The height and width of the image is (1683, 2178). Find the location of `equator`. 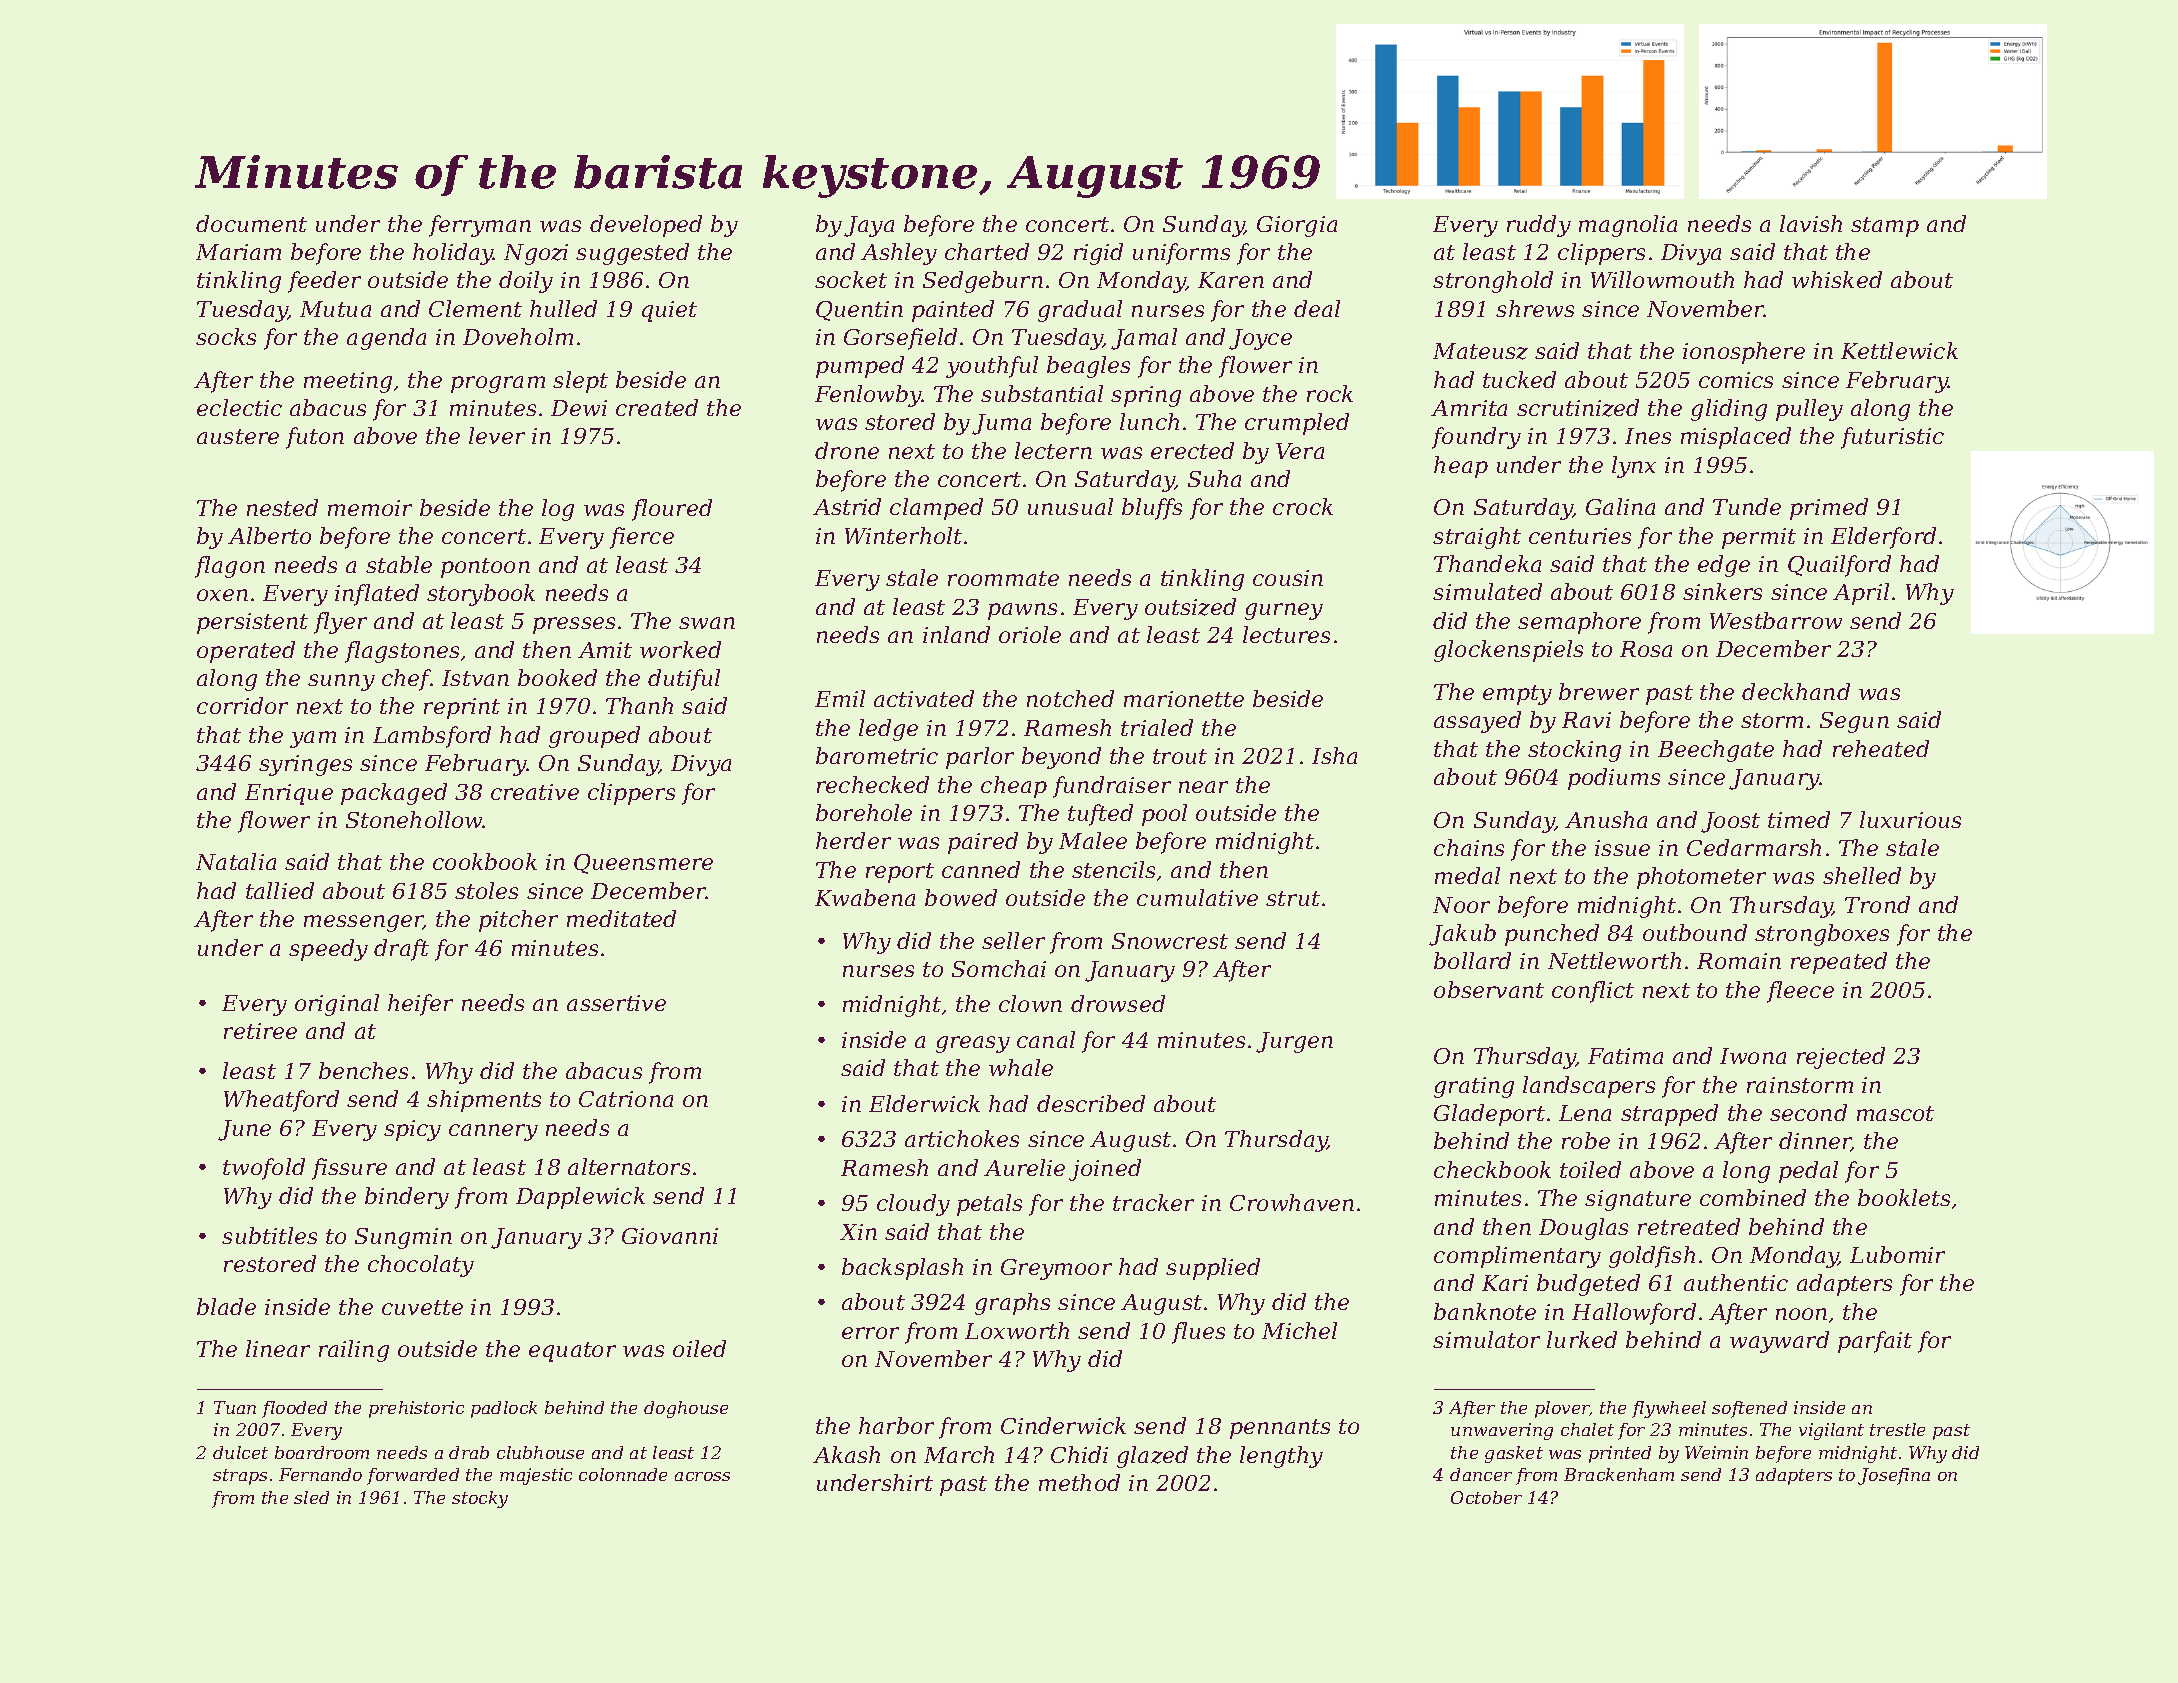

equator is located at coordinates (572, 1352).
